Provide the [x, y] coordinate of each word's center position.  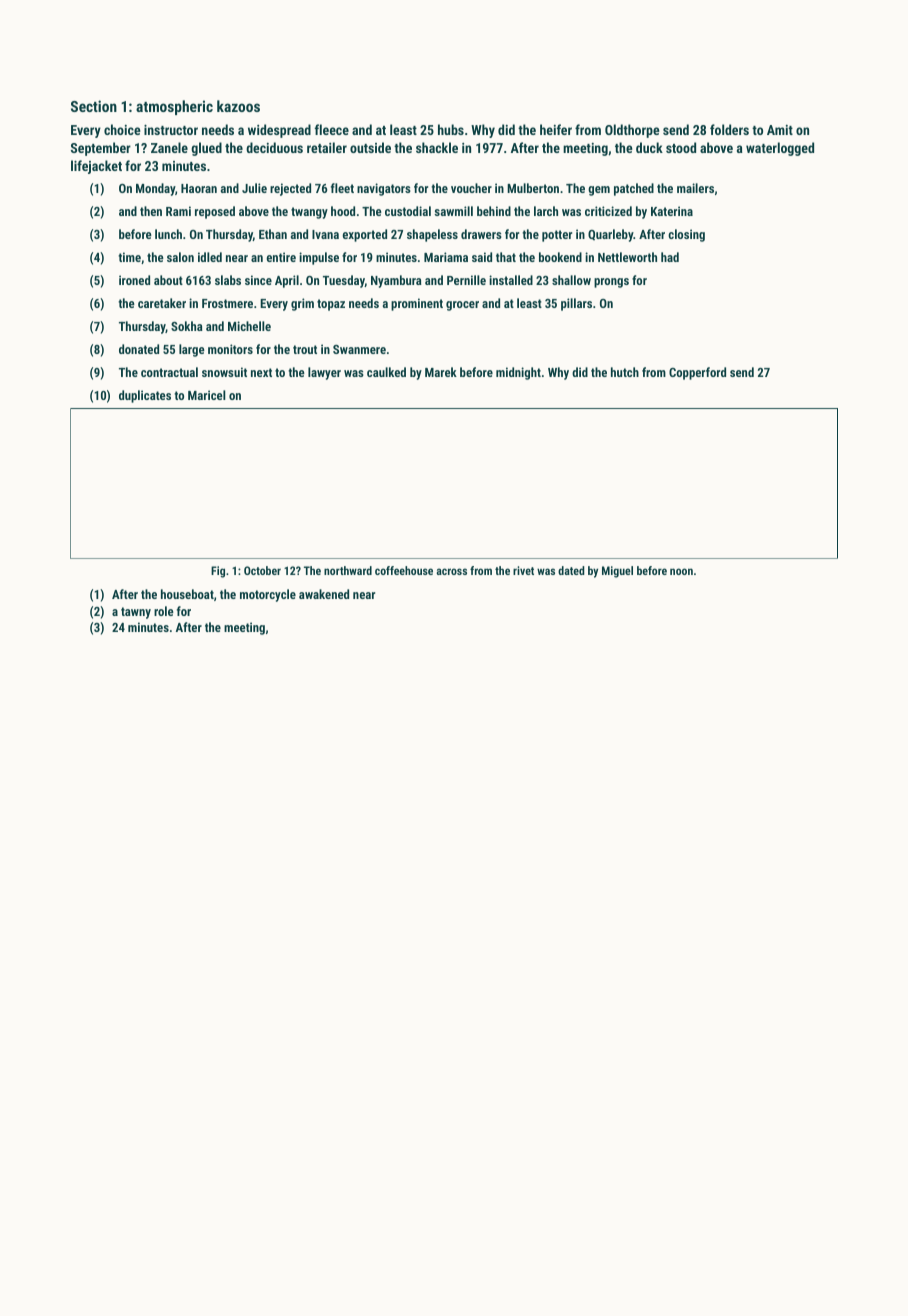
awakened [324, 594]
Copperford [697, 373]
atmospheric [174, 107]
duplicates [145, 396]
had [670, 257]
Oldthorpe [632, 131]
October [262, 570]
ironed [134, 280]
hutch [625, 372]
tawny [136, 613]
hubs [451, 129]
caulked [386, 372]
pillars [576, 304]
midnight [518, 373]
